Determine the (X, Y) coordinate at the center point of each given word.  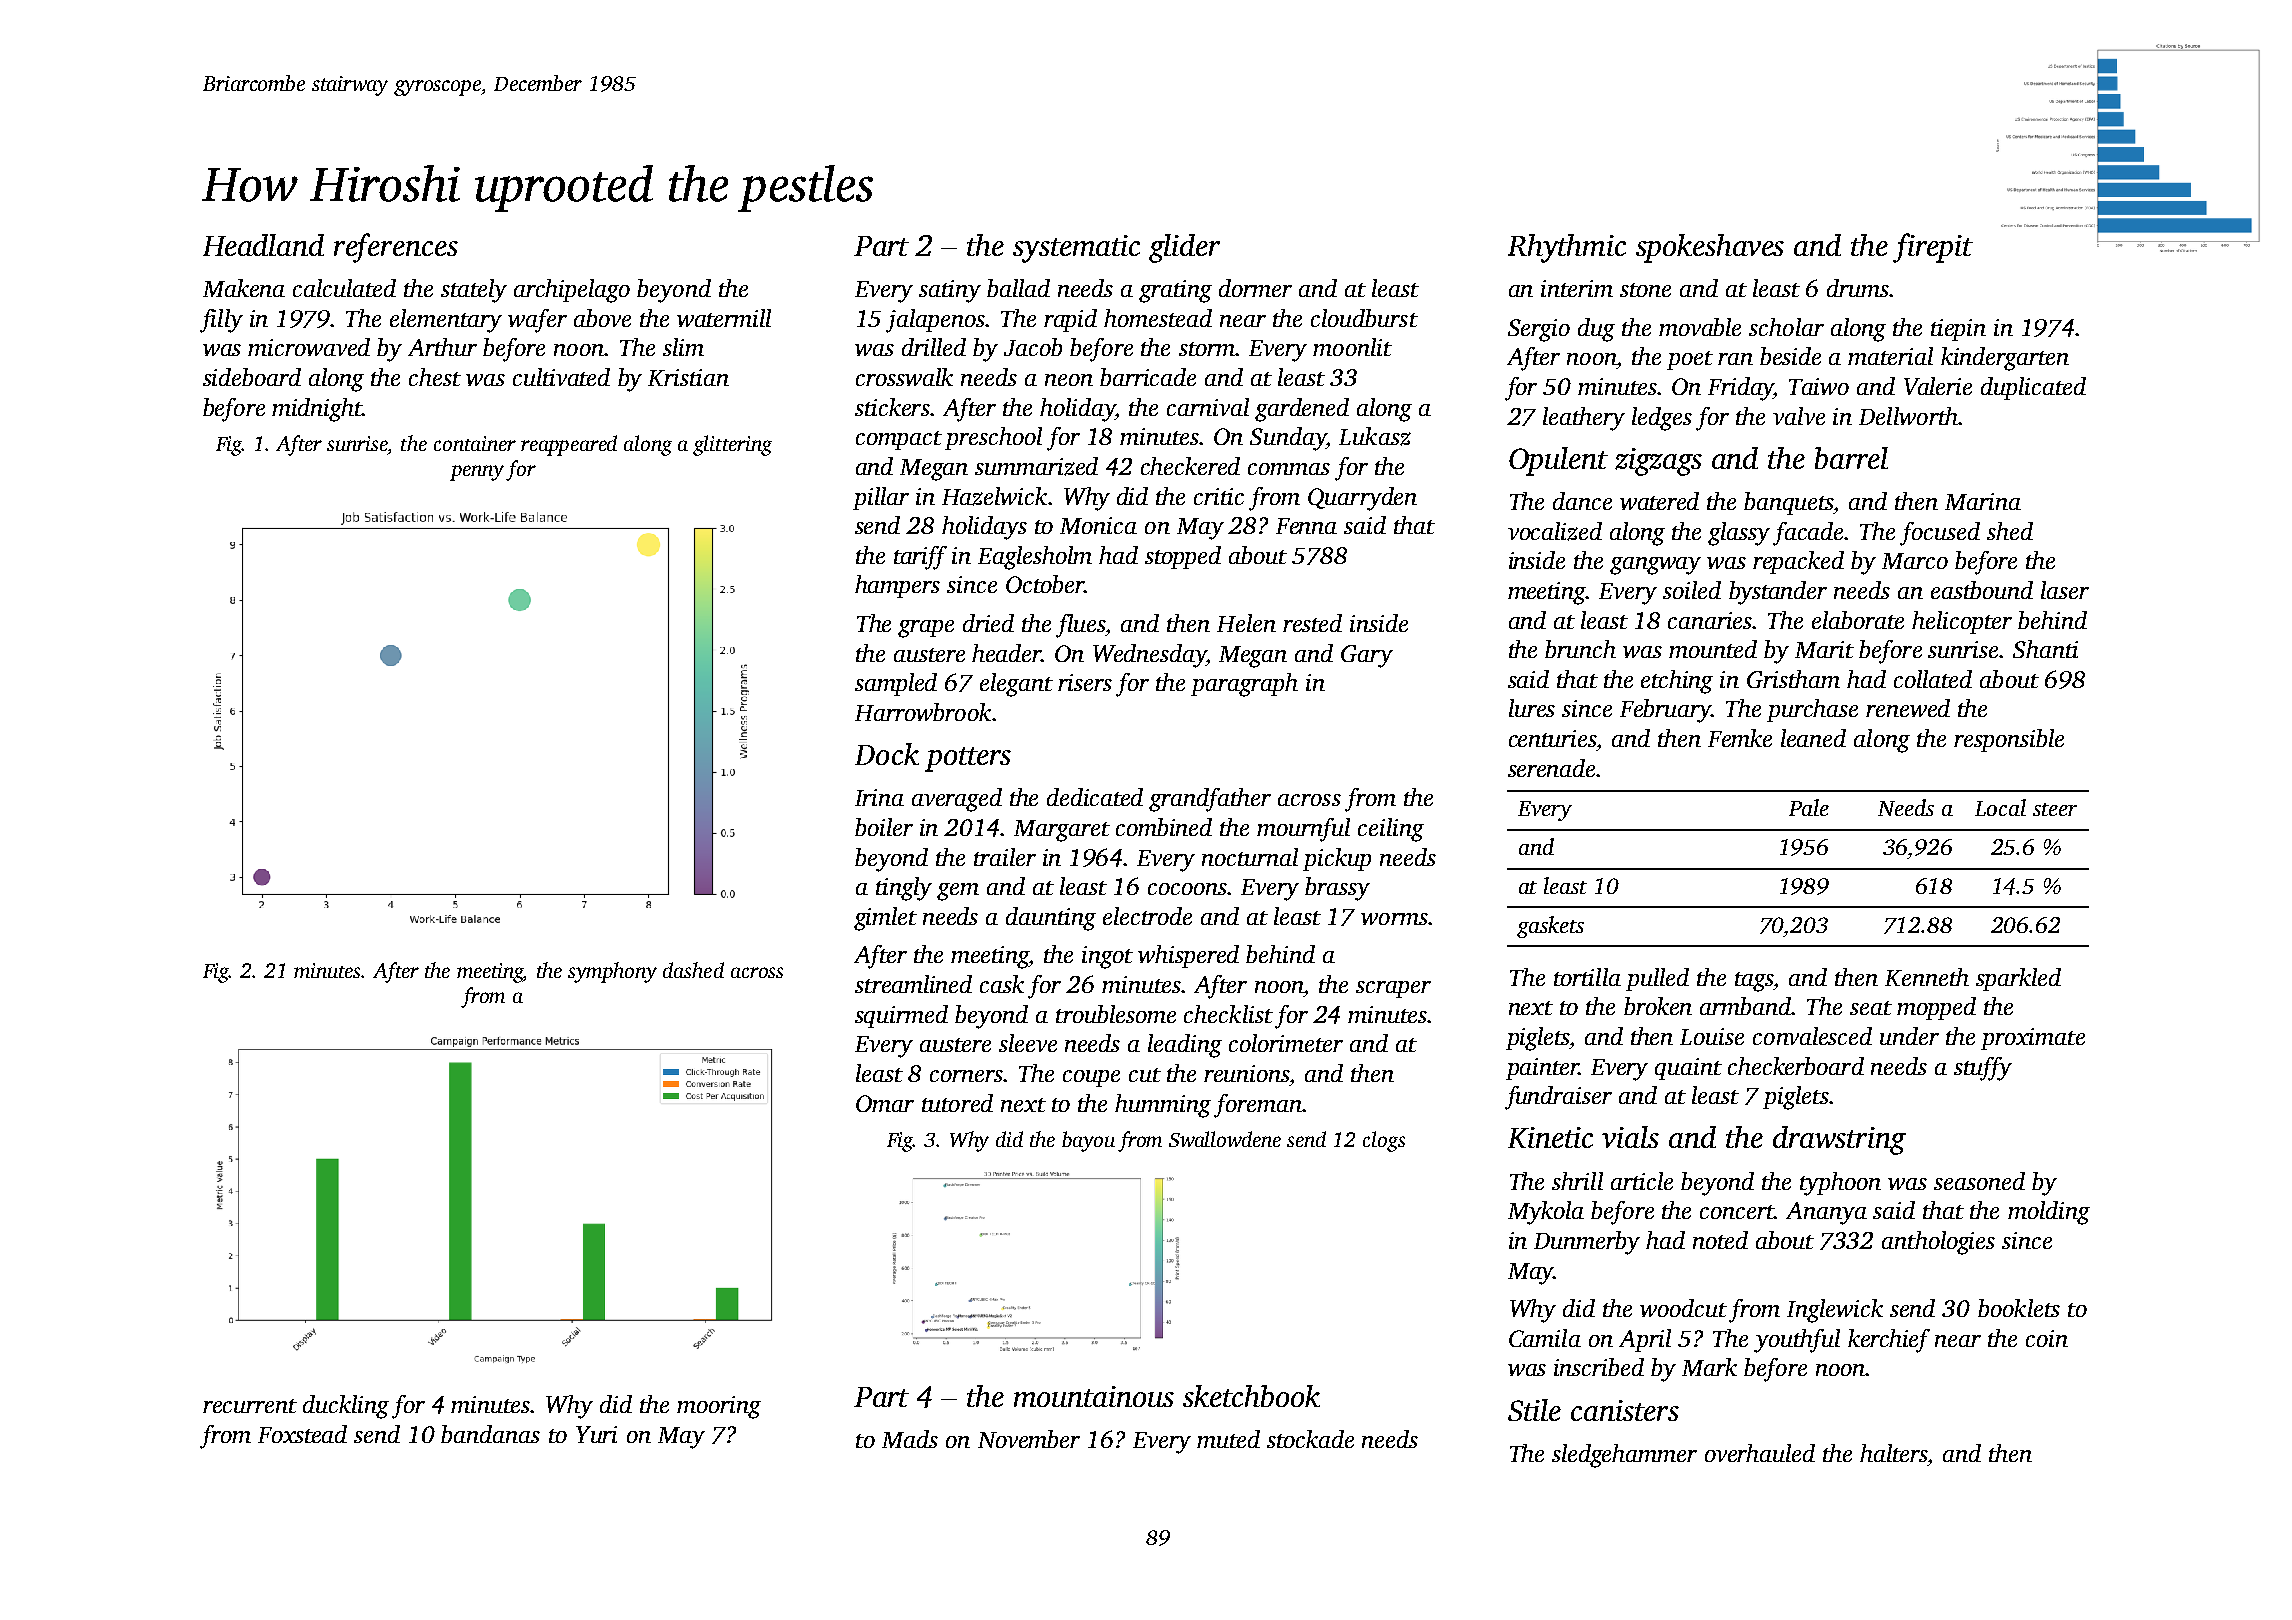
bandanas (490, 1434)
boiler (884, 827)
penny (477, 473)
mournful (1303, 830)
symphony (612, 972)
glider (1184, 248)
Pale (1809, 807)
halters (1894, 1453)
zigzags (1658, 462)
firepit (1933, 248)
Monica (1098, 525)
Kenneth (1927, 977)
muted (1228, 1439)
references (396, 248)
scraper (1393, 989)
